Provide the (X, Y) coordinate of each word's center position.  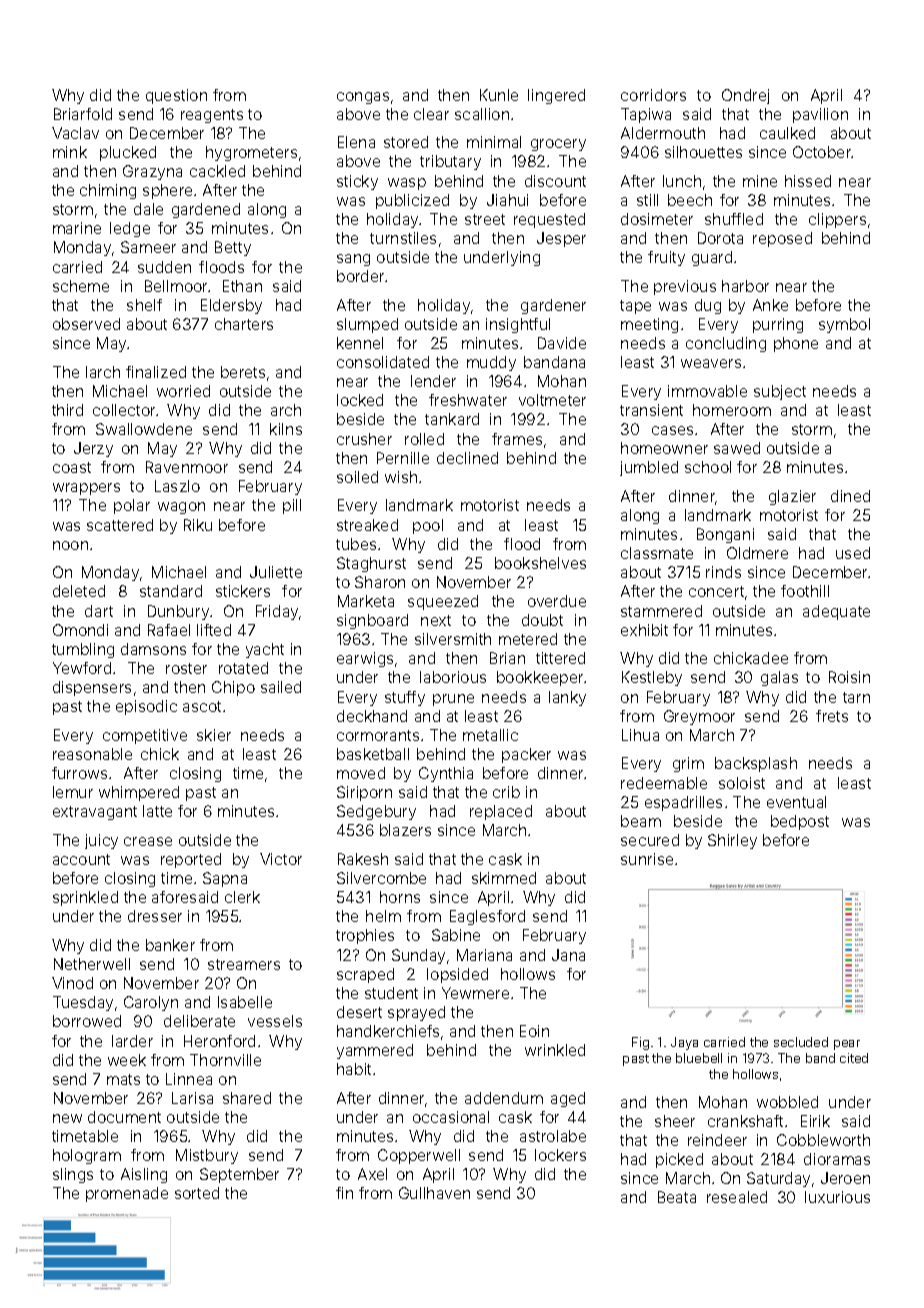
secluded (801, 1042)
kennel (360, 343)
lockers (560, 1155)
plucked (128, 153)
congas (363, 98)
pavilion (820, 115)
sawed (737, 448)
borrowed (87, 1021)
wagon (181, 508)
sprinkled (85, 898)
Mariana (484, 955)
